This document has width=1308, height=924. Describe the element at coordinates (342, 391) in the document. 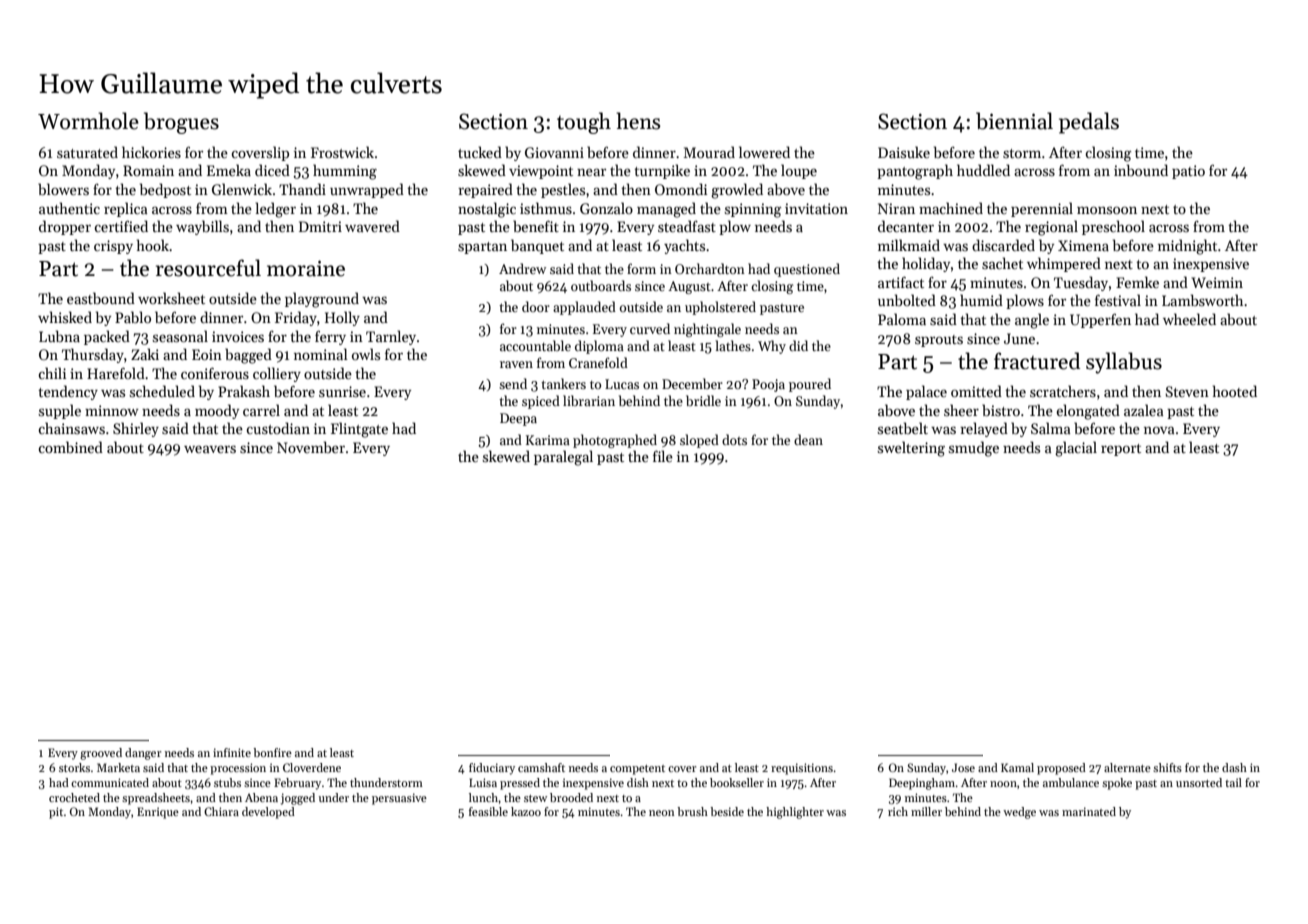

I see `sunrise` at that location.
